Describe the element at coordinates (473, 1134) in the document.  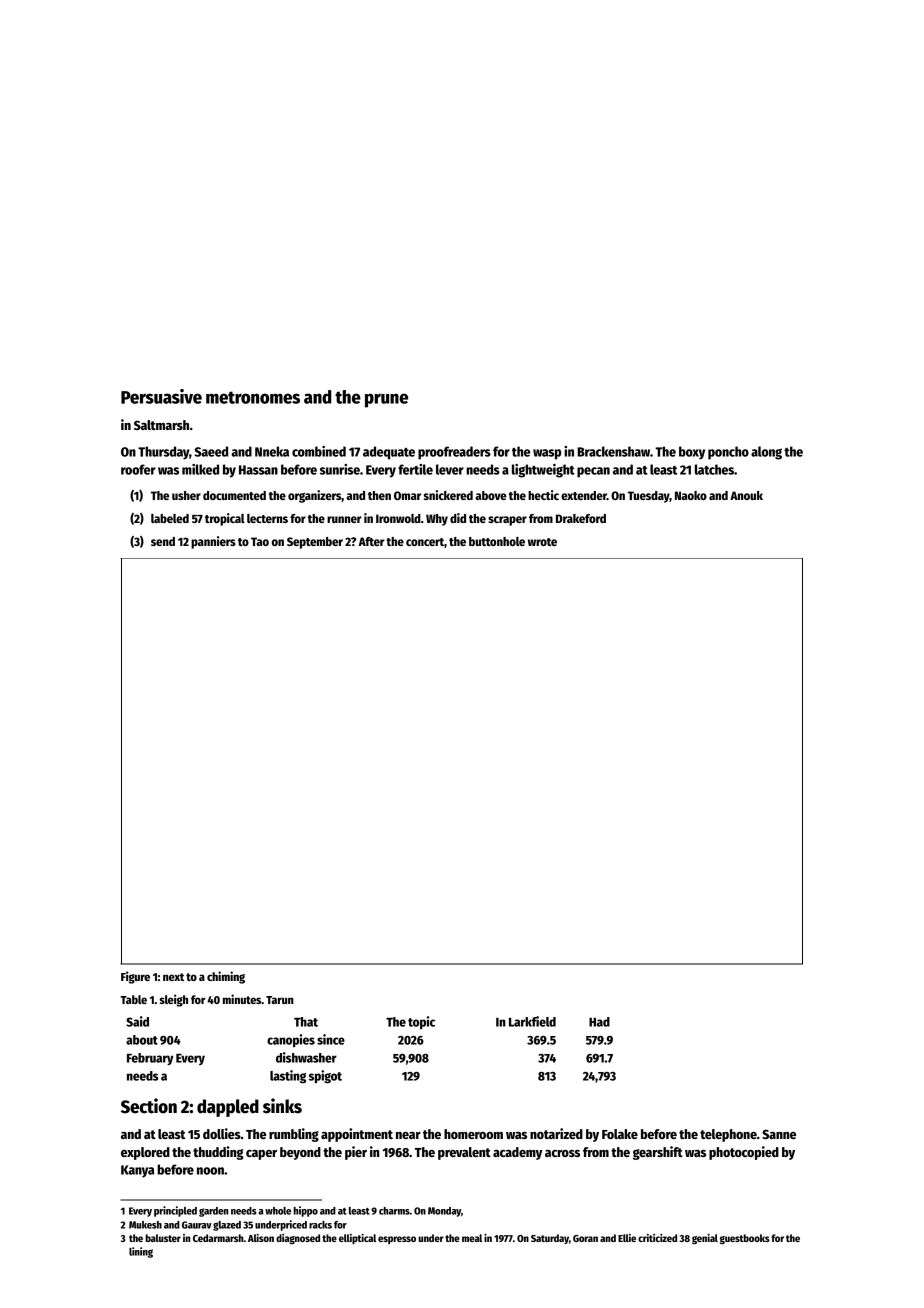
I see `homeroom` at that location.
